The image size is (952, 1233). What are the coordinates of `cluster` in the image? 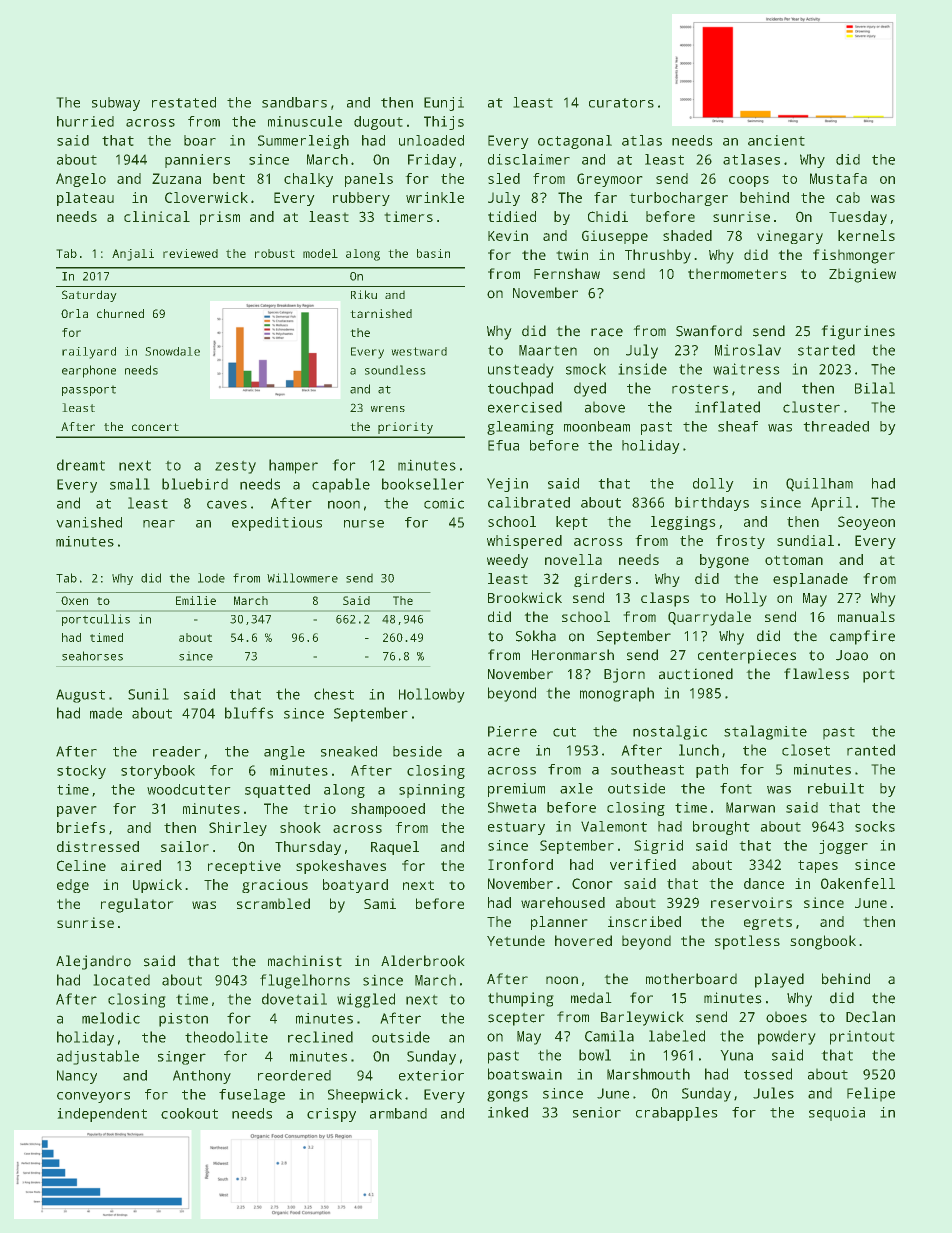 It's located at (811, 407).
